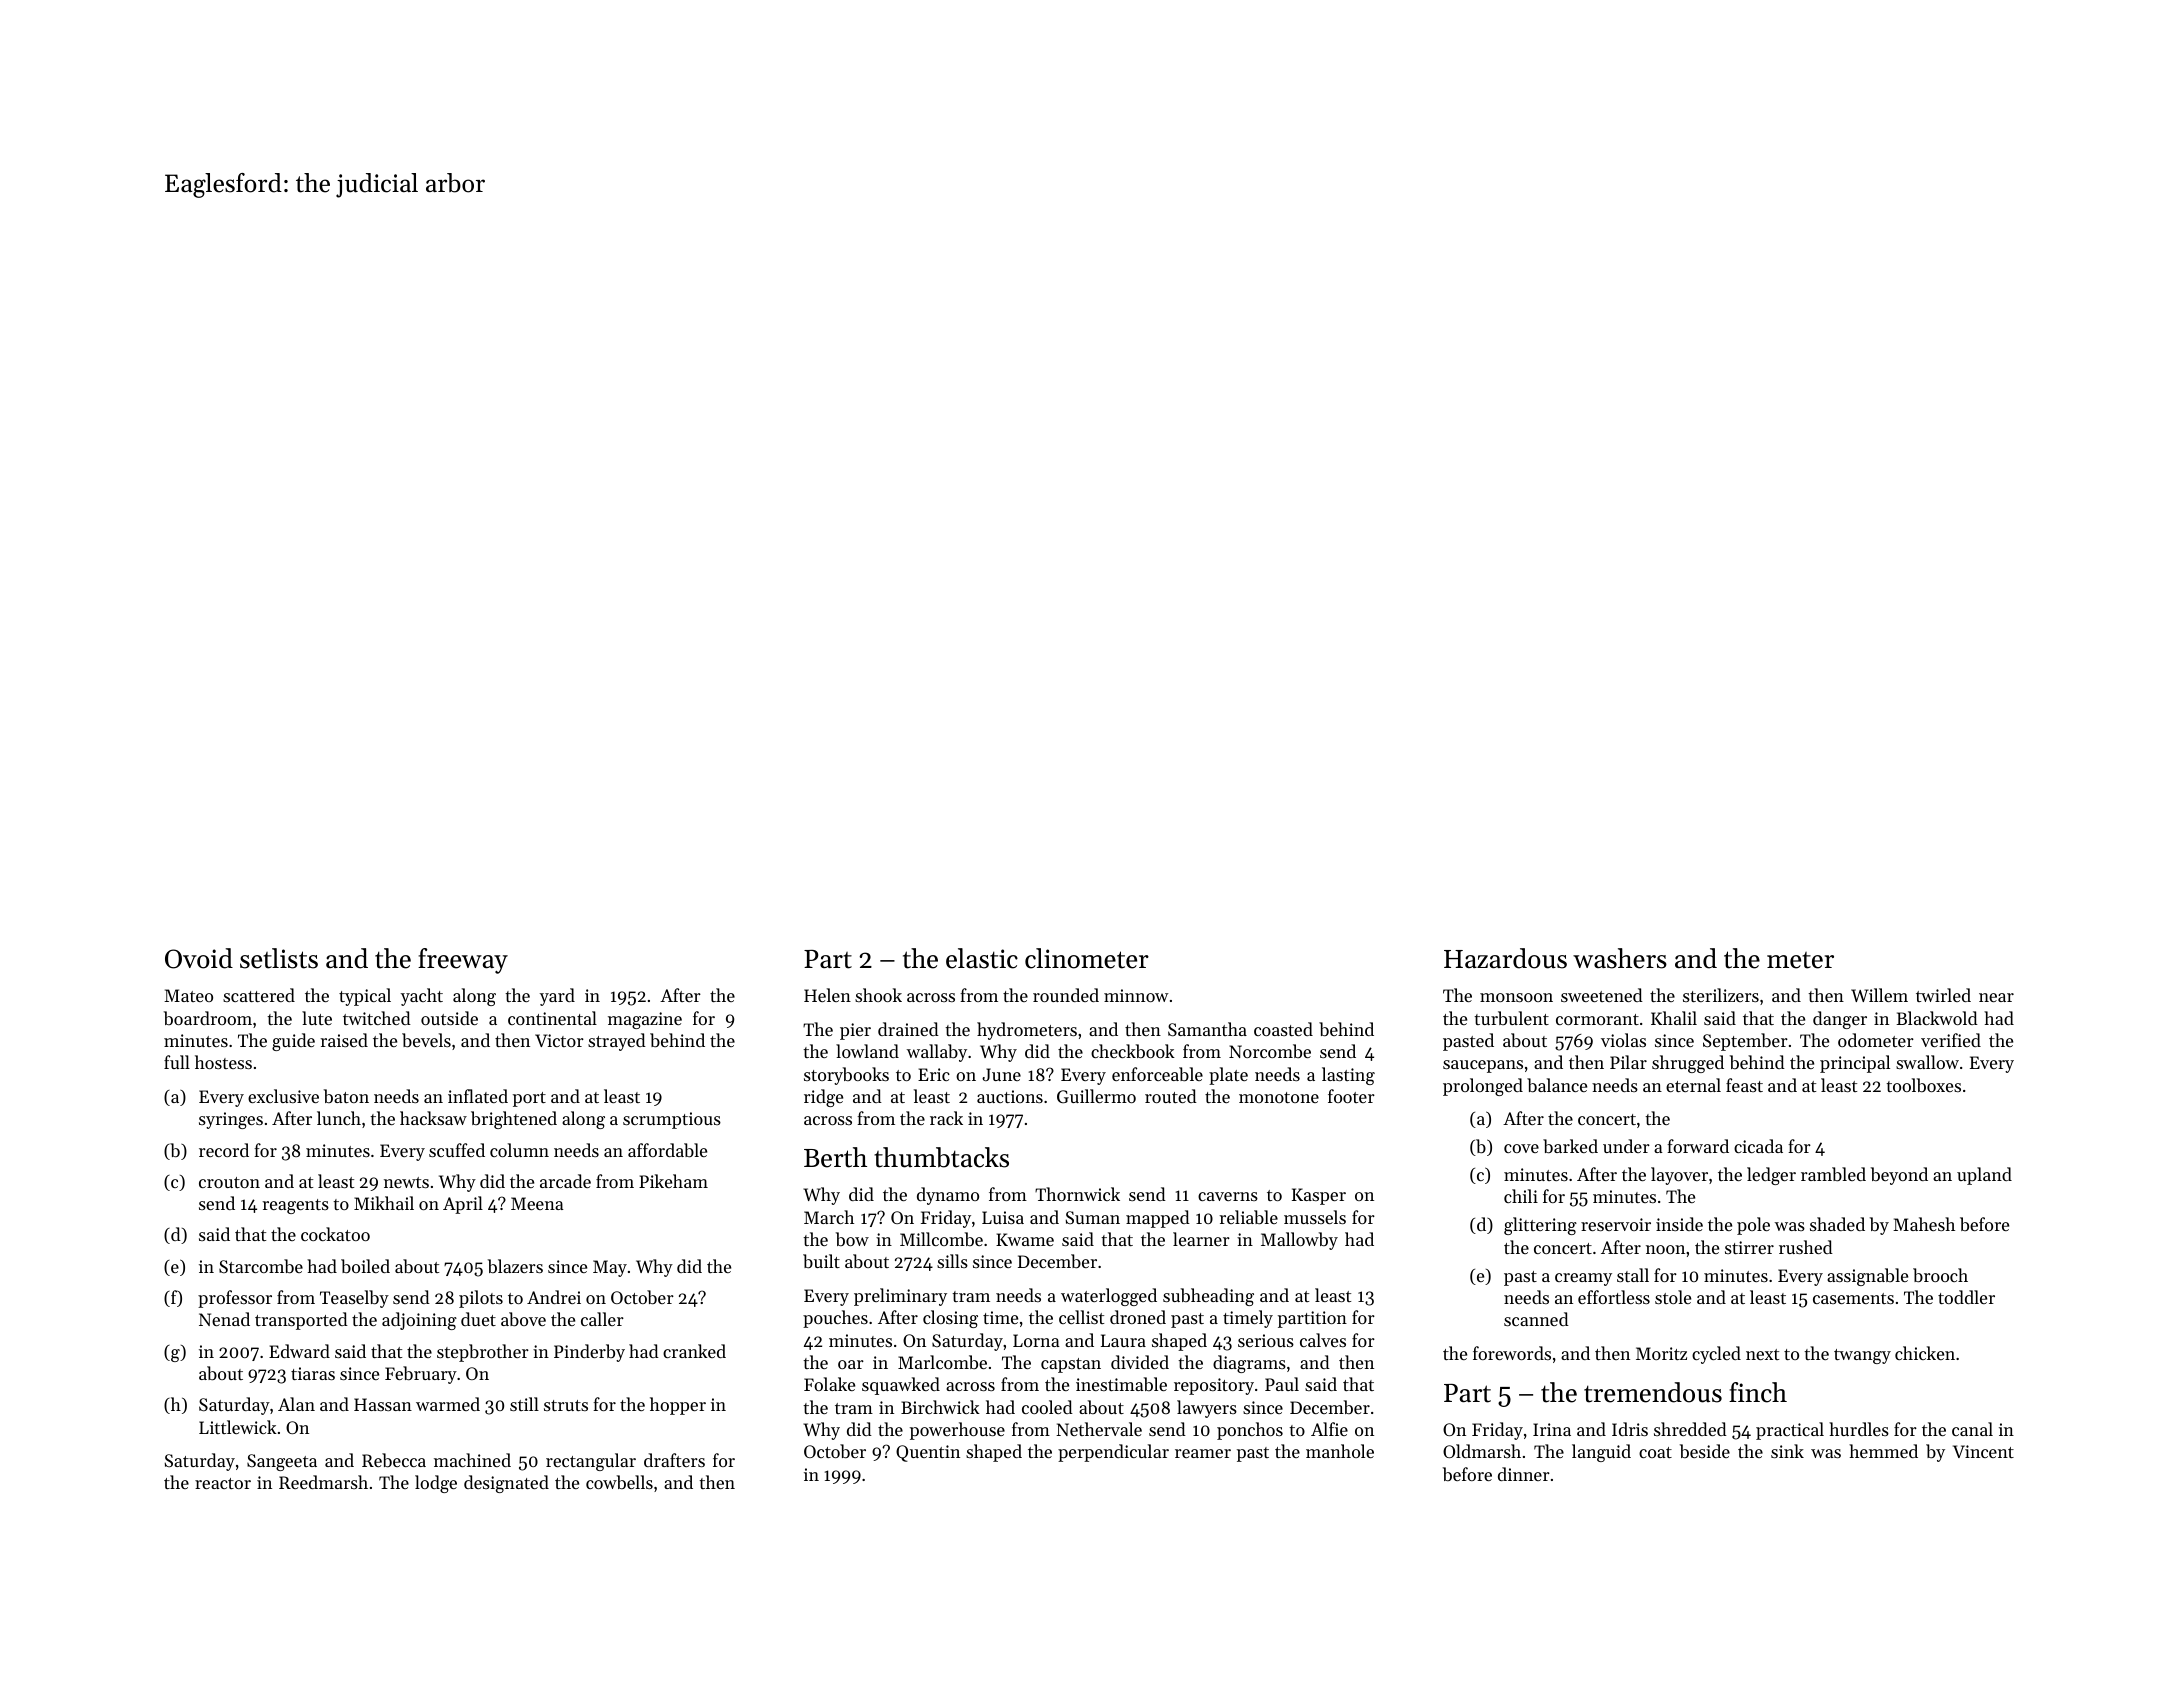 This screenshot has height=1683, width=2178. Describe the element at coordinates (1862, 1356) in the screenshot. I see `twangy` at that location.
